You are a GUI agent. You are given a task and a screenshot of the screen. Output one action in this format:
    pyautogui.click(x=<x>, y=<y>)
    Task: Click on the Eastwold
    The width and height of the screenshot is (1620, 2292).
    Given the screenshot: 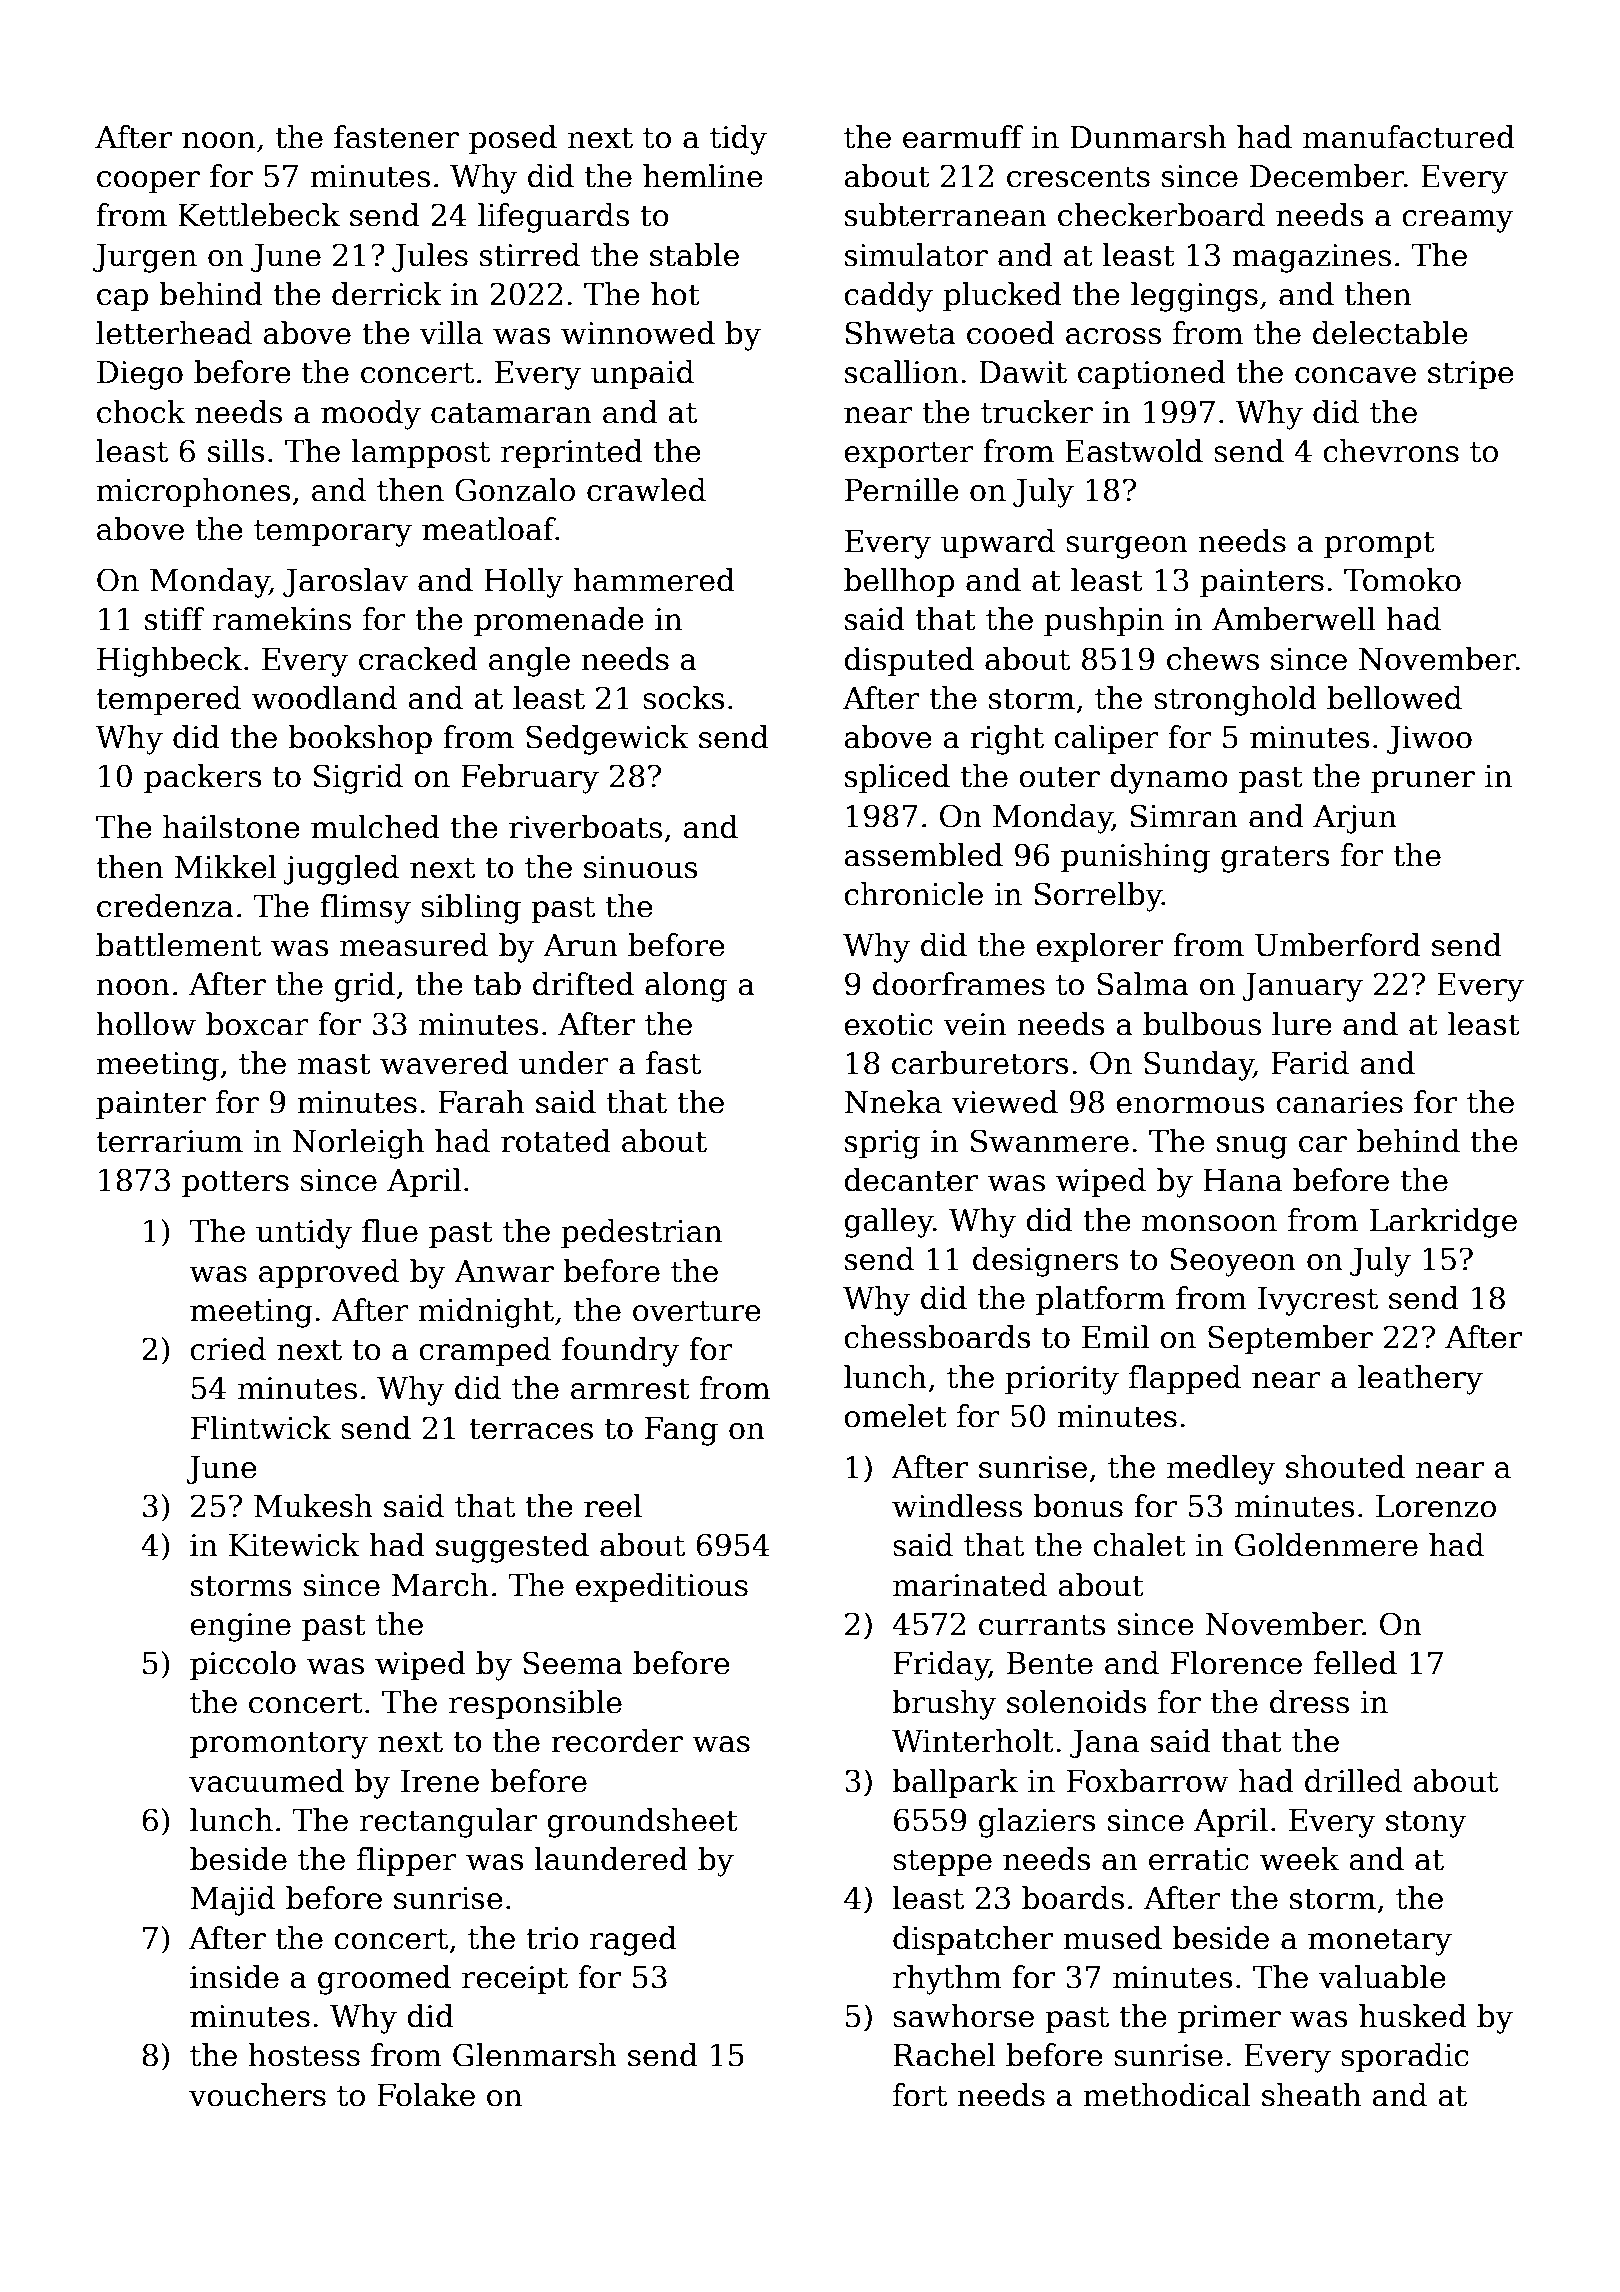 What is the action you would take?
    pyautogui.click(x=1134, y=451)
